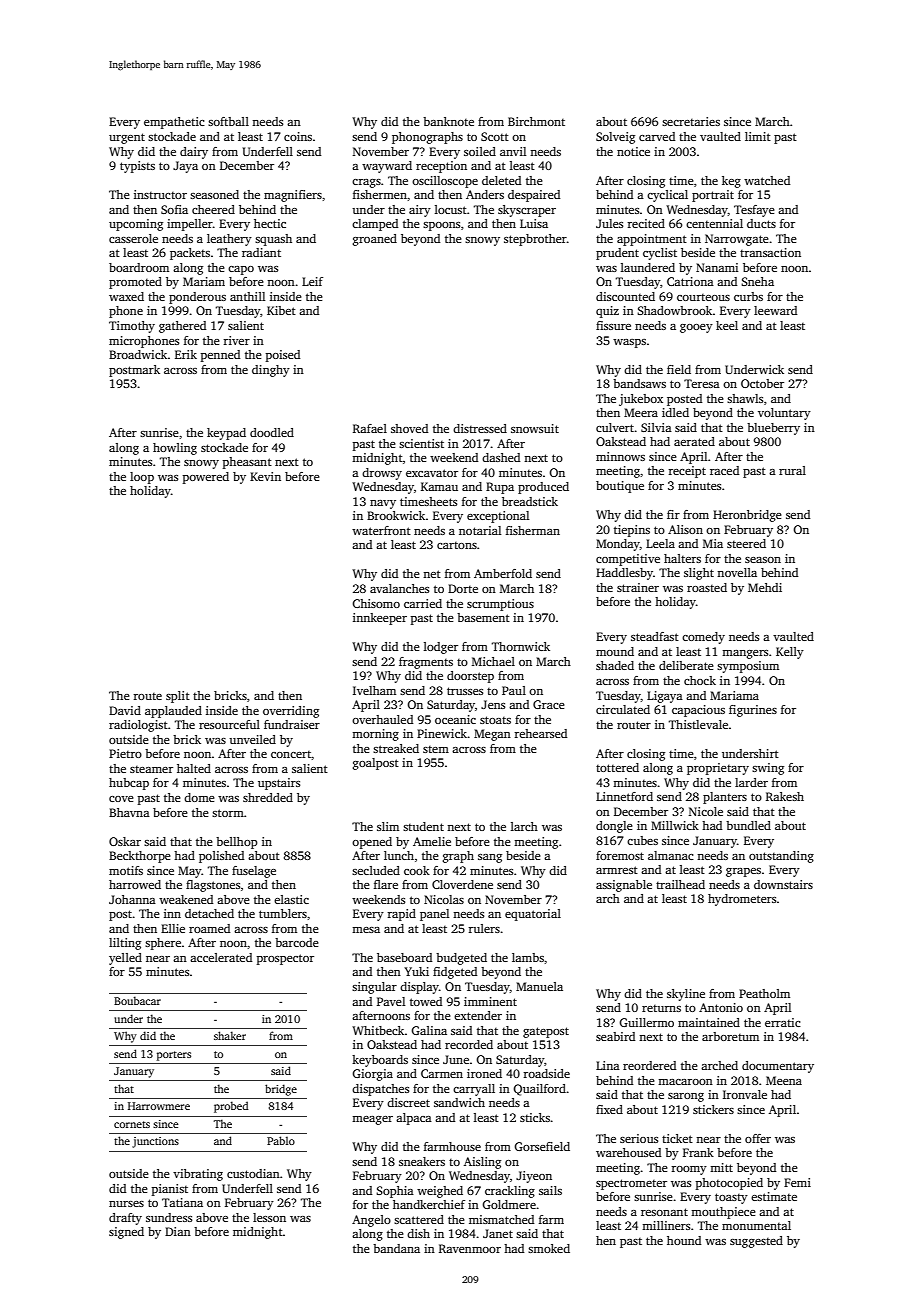 This document has width=924, height=1308. I want to click on wayward, so click(387, 167).
